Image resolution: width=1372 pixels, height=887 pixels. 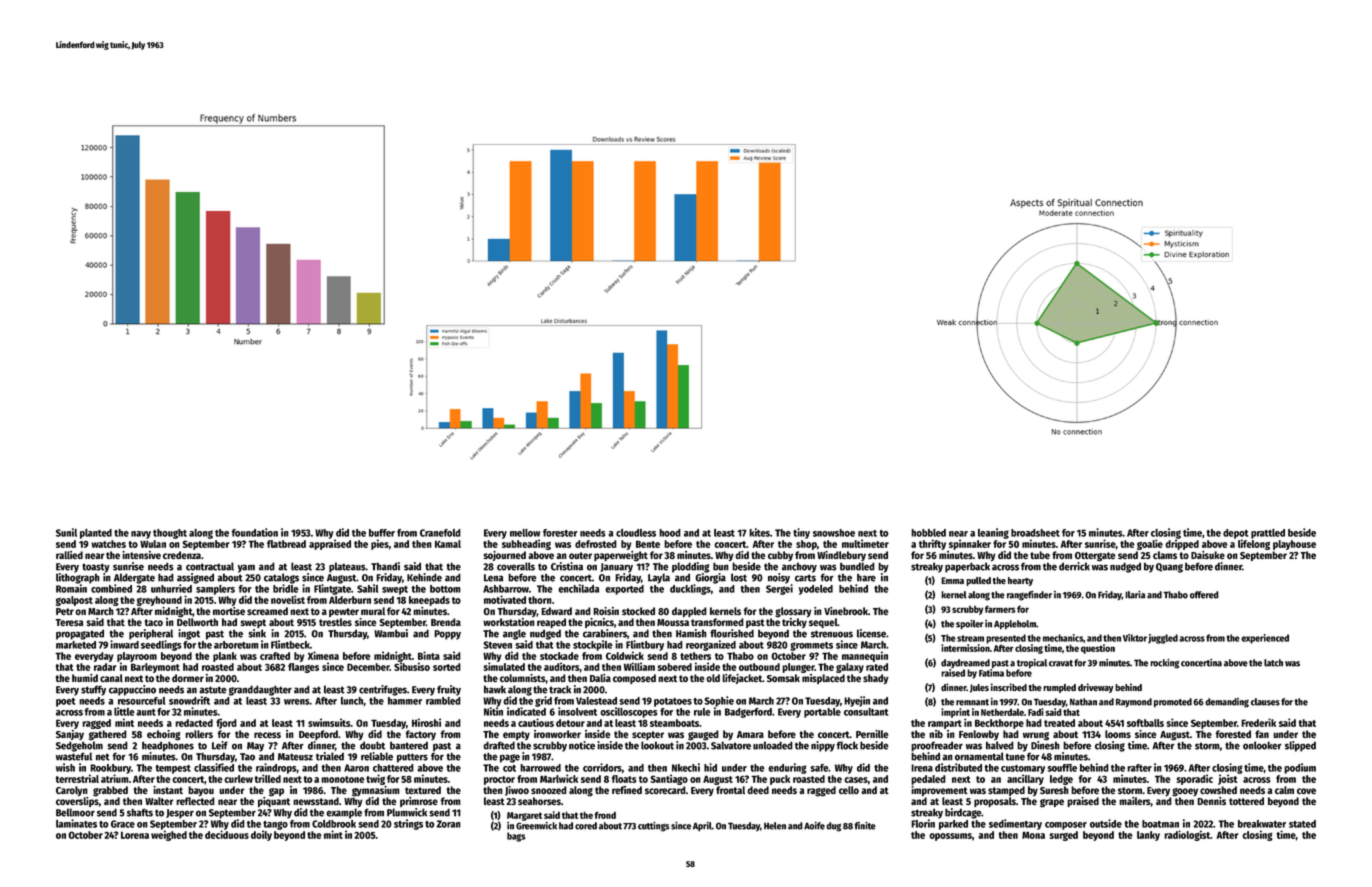 What do you see at coordinates (356, 768) in the screenshot?
I see `Aaron` at bounding box center [356, 768].
